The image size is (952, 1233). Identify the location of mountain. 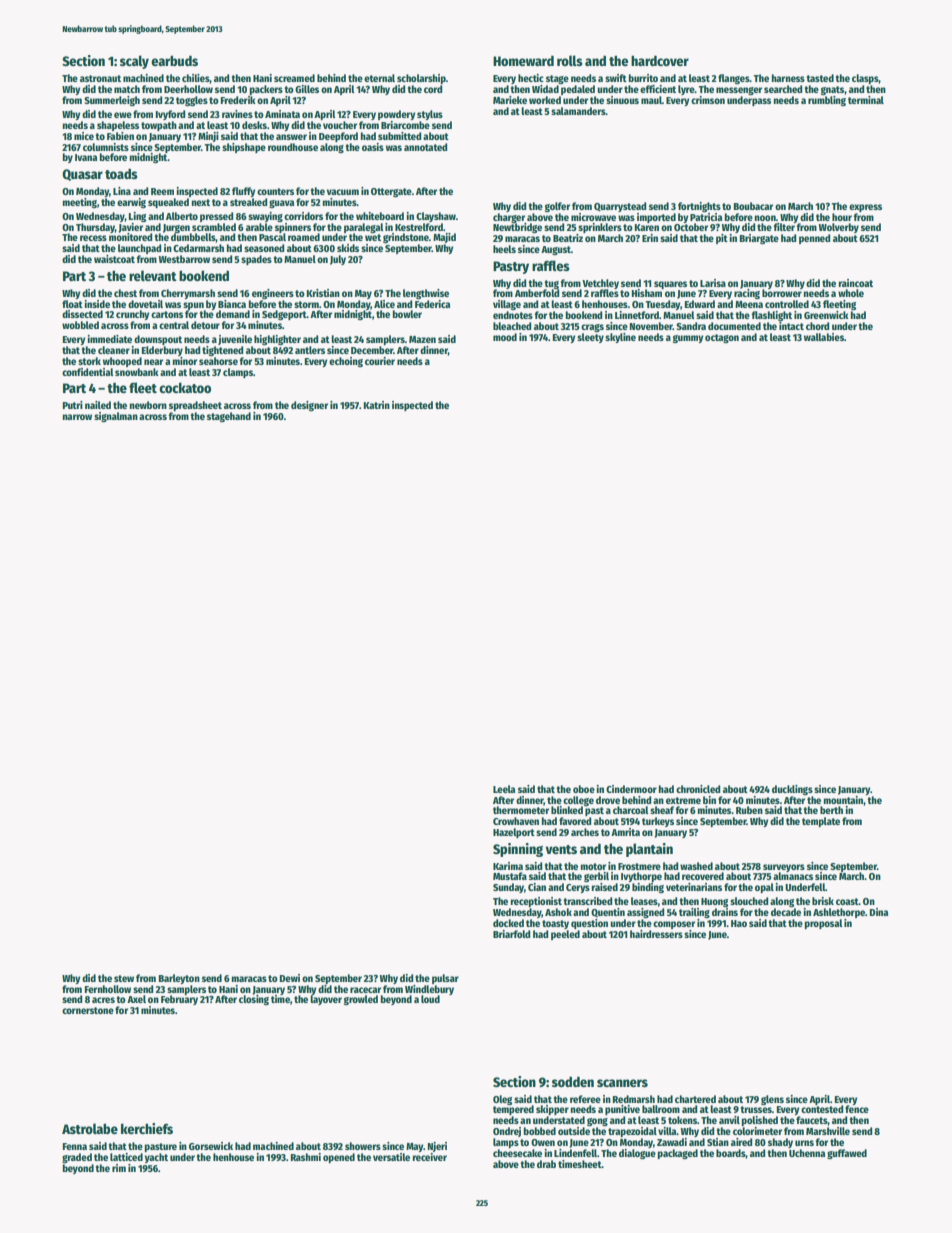
(843, 800).
